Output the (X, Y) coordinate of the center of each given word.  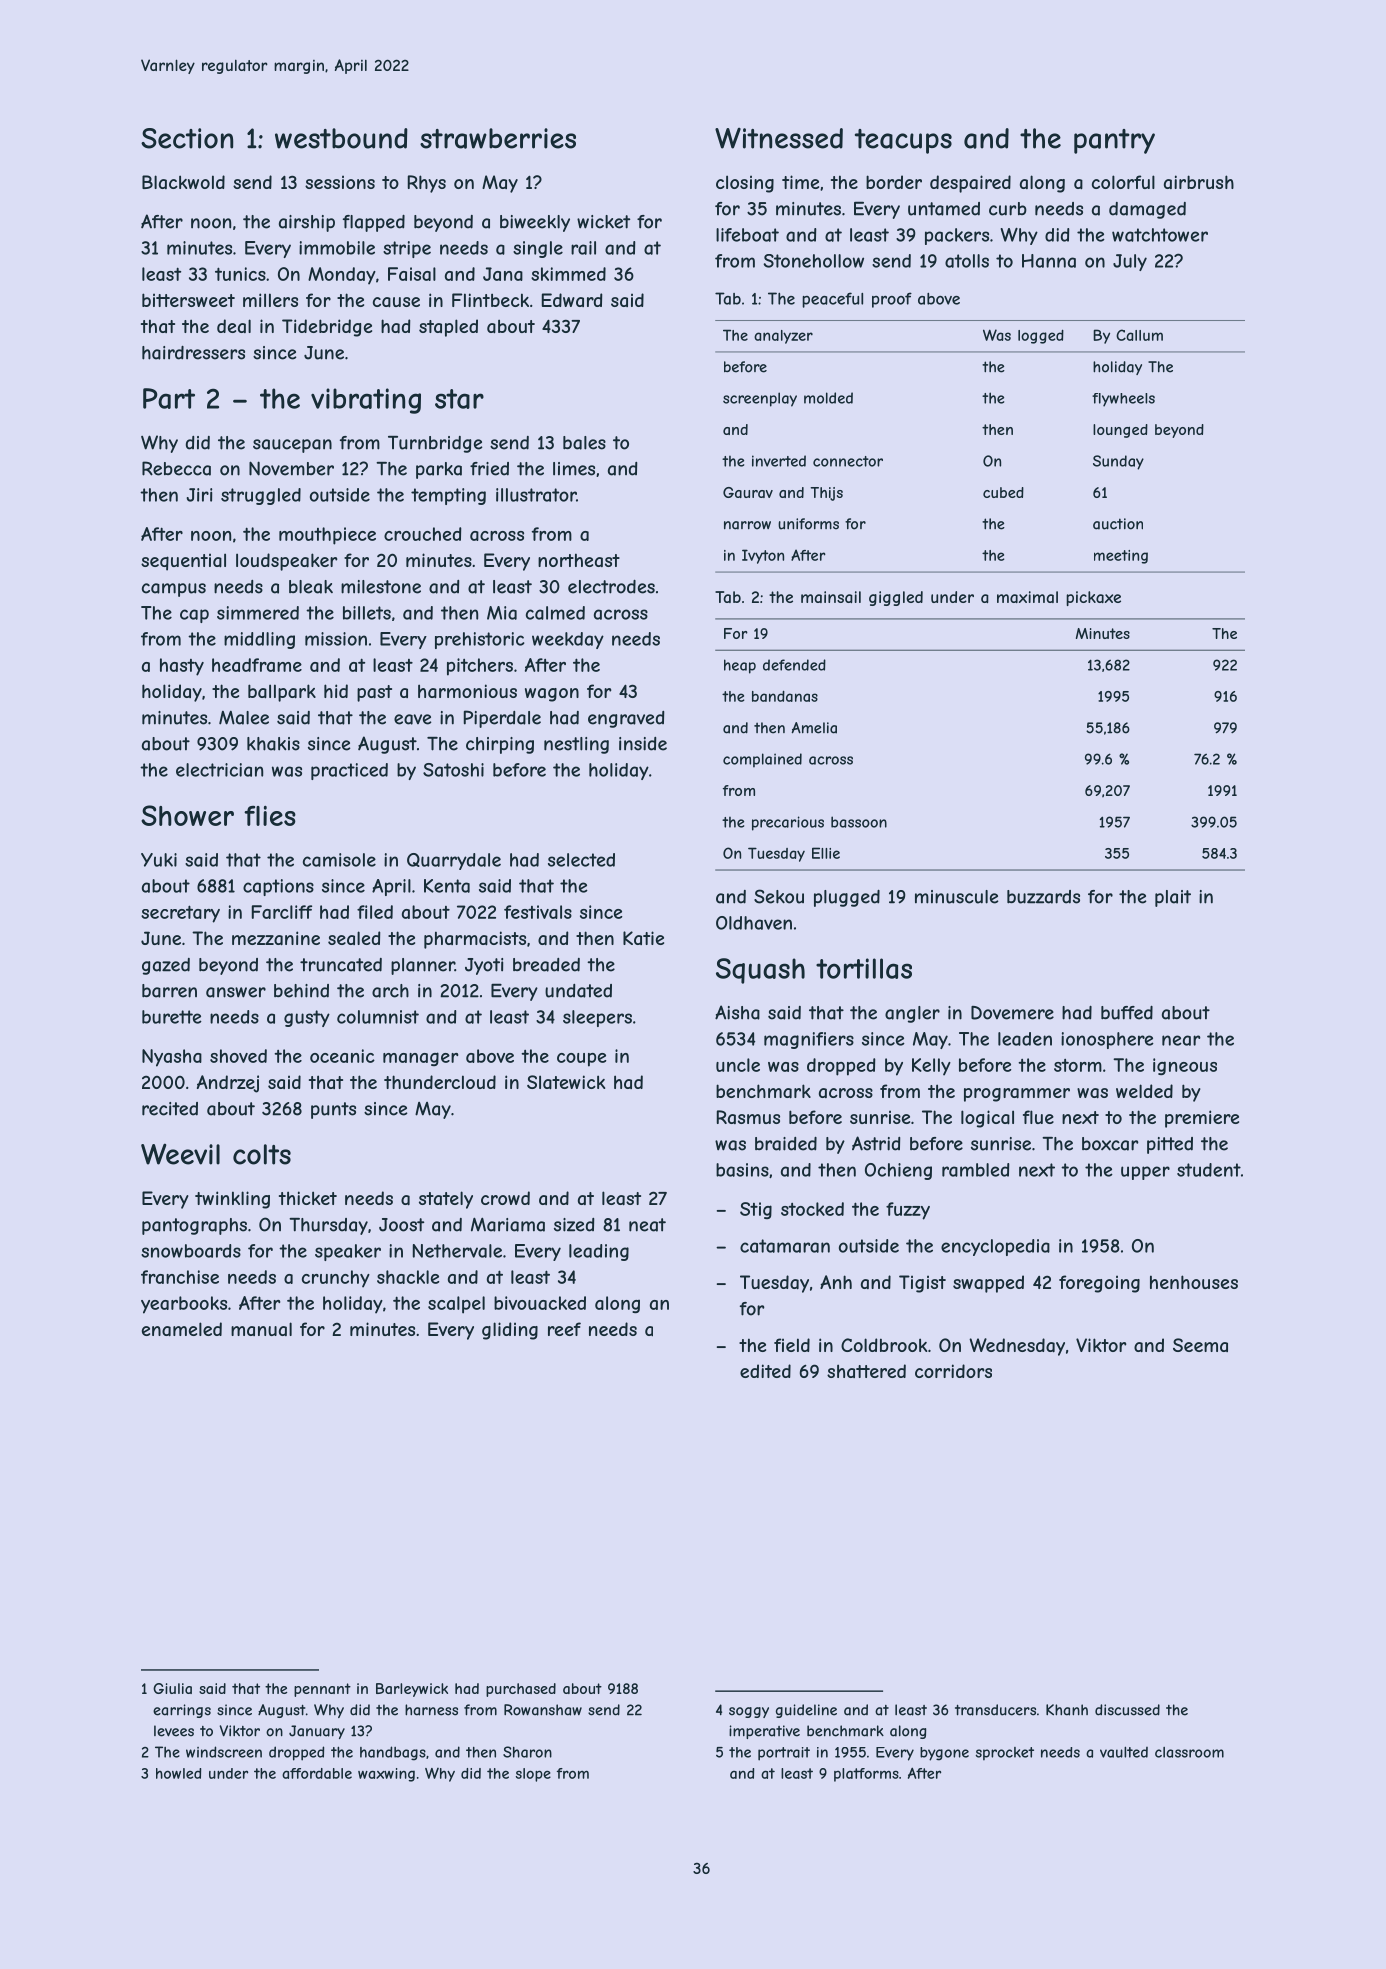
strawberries (498, 138)
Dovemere (1012, 1013)
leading (599, 1252)
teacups (903, 141)
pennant (322, 1690)
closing (745, 184)
